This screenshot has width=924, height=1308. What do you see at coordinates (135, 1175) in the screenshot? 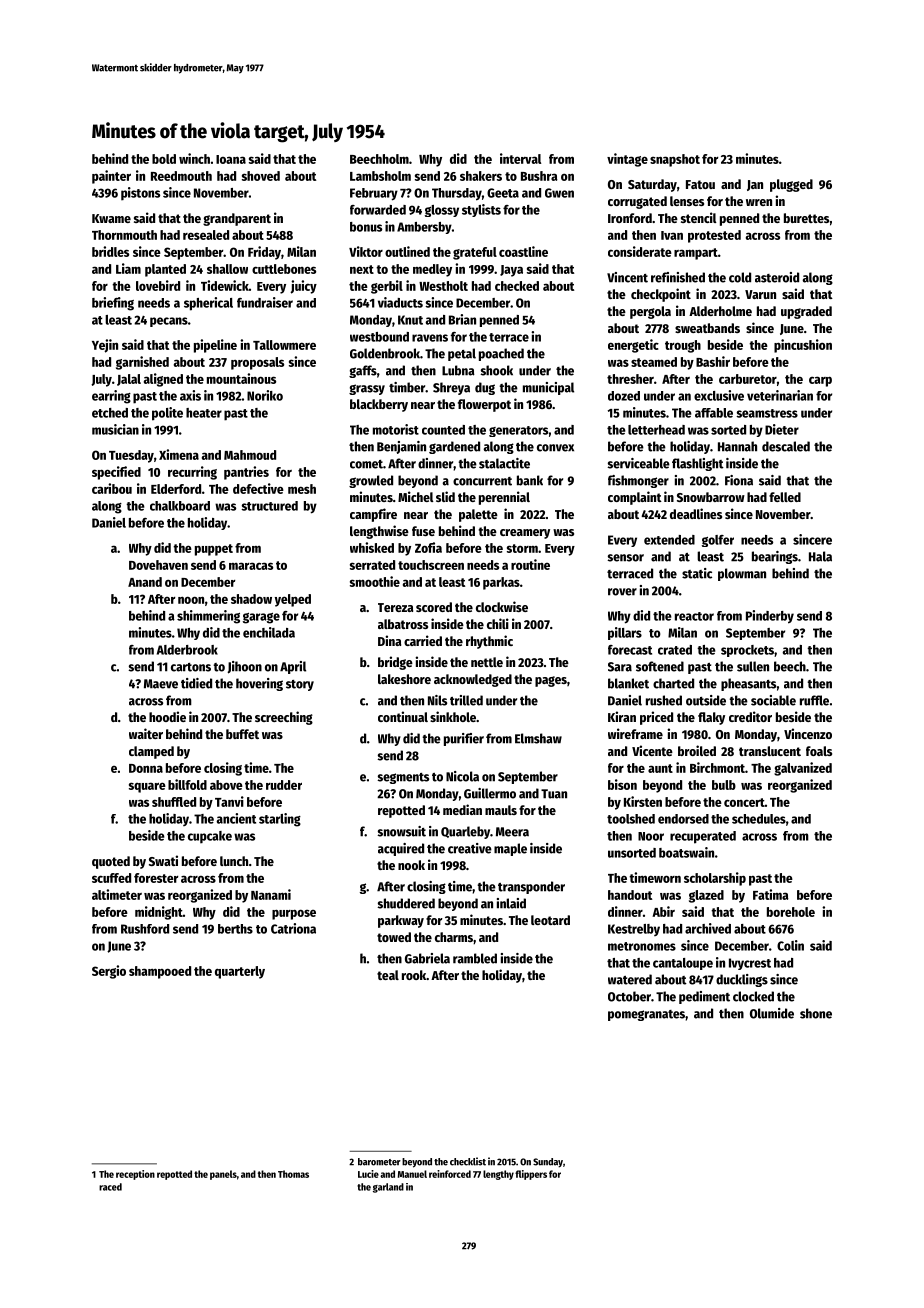
I see `reception` at bounding box center [135, 1175].
